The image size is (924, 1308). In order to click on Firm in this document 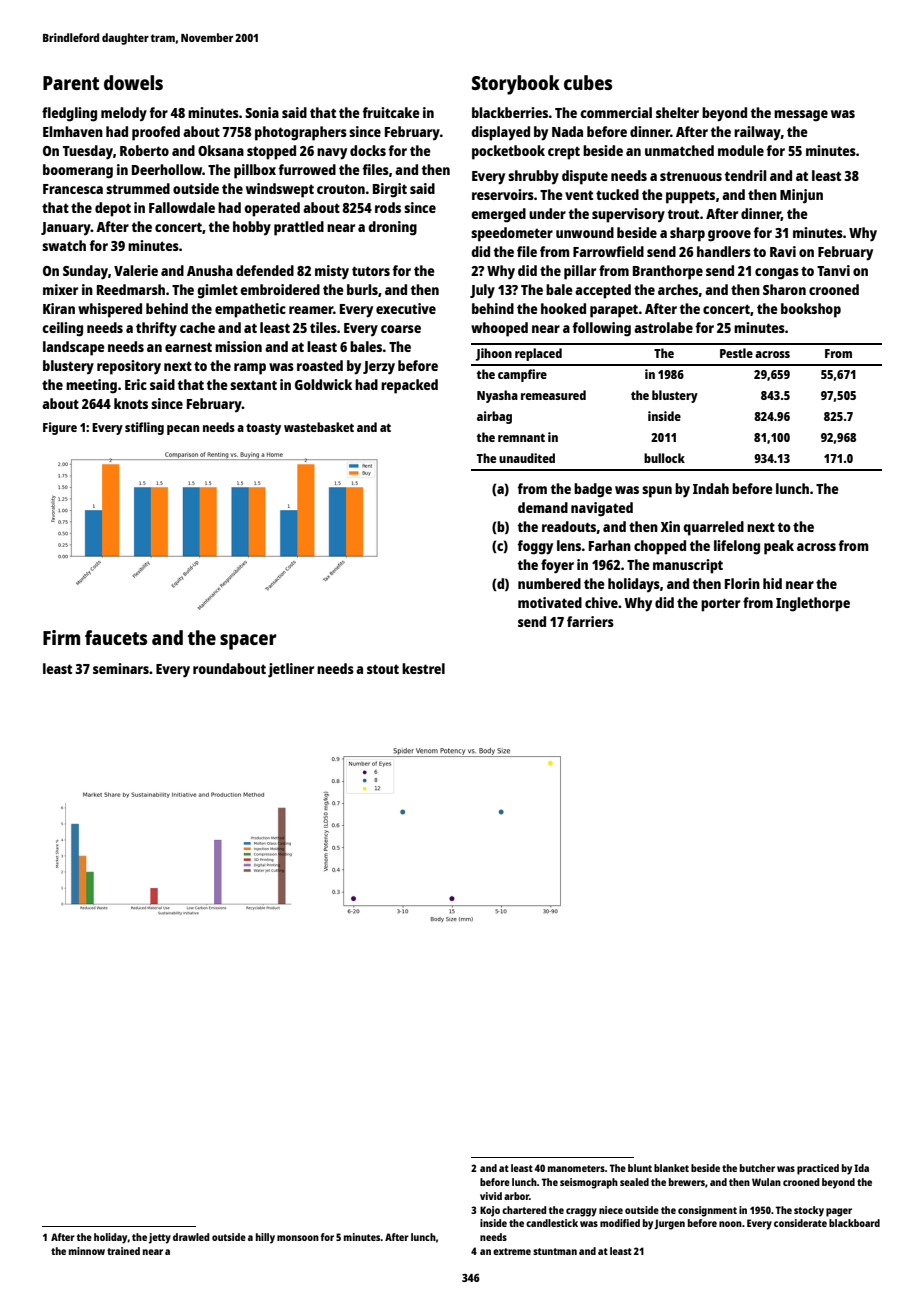, I will do `click(61, 637)`.
